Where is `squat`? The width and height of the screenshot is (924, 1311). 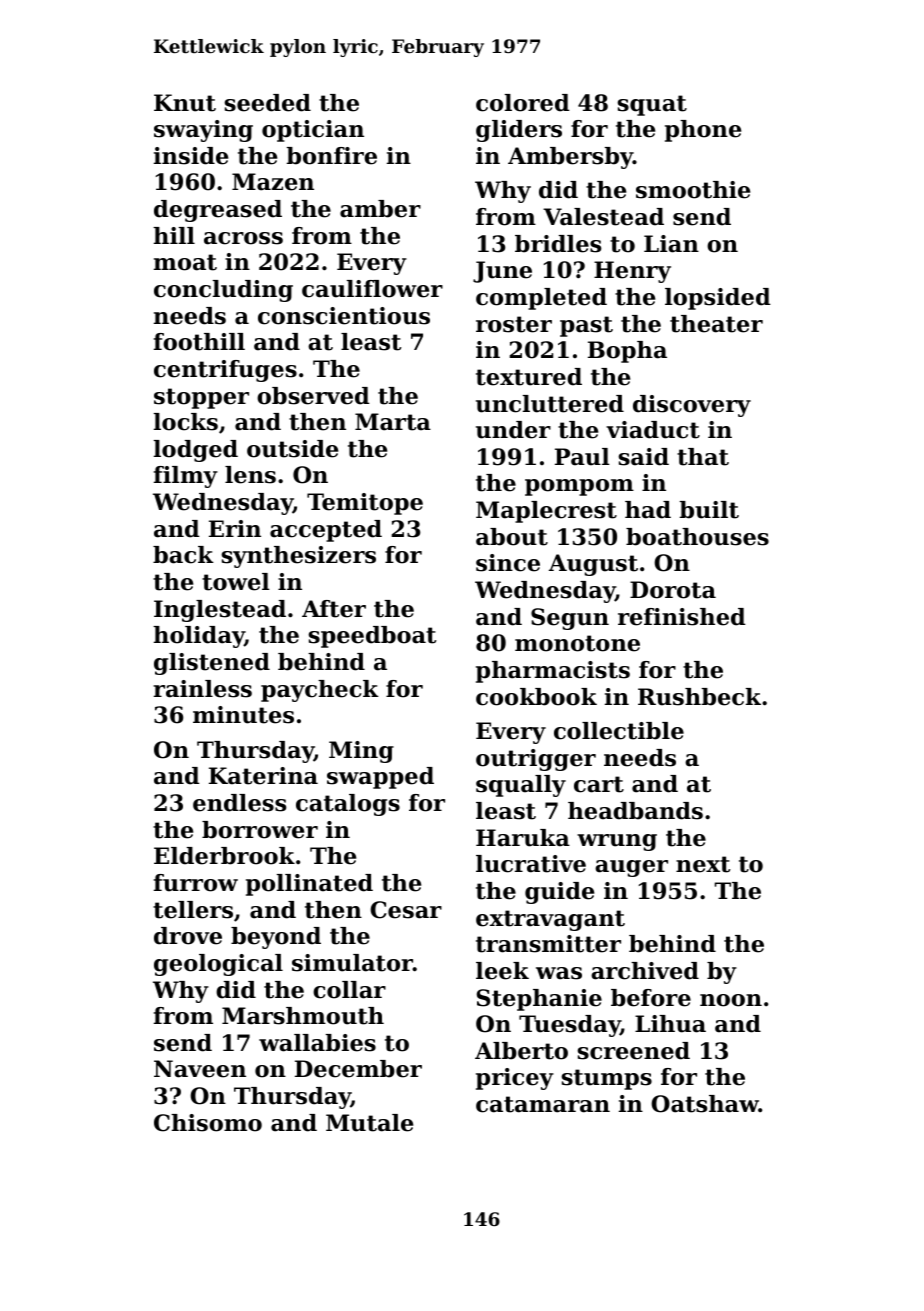
squat is located at coordinates (652, 105).
